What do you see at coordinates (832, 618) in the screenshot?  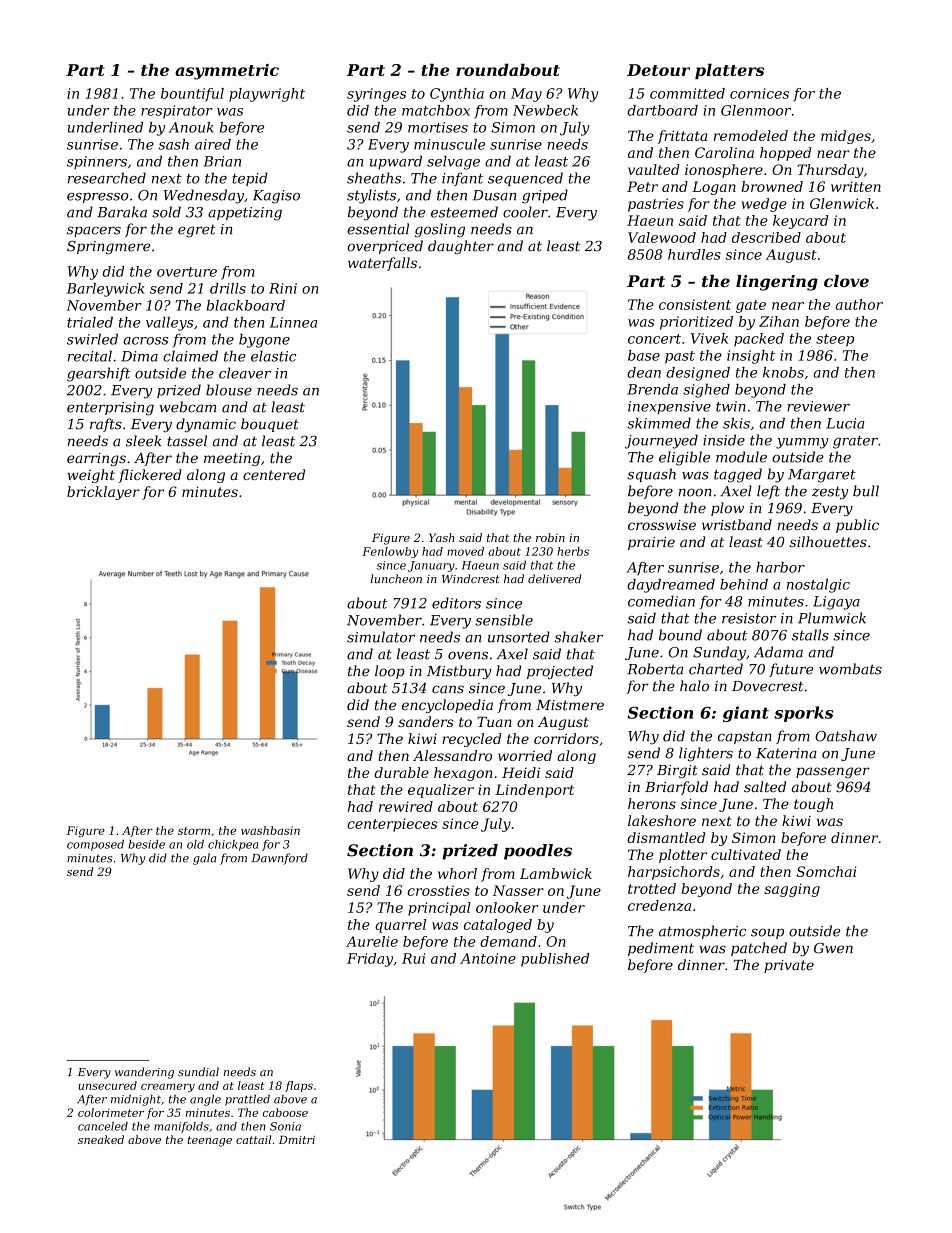 I see `Plumwick` at bounding box center [832, 618].
